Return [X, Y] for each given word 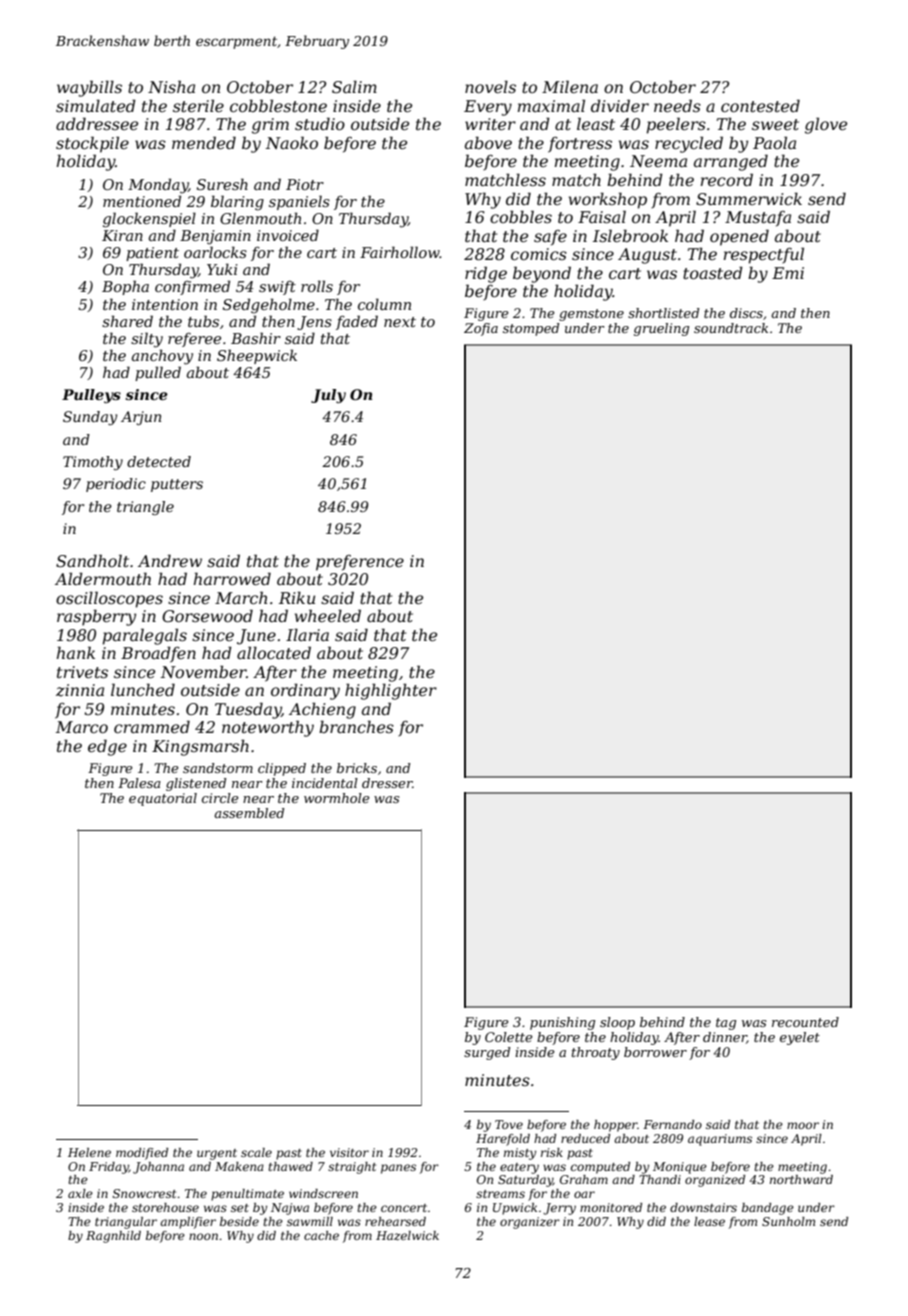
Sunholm [788, 1221]
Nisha [171, 86]
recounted [805, 1022]
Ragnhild [113, 1237]
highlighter [391, 691]
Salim [354, 86]
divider [620, 105]
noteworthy [268, 728]
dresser [387, 783]
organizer [530, 1223]
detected [159, 461]
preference [360, 563]
